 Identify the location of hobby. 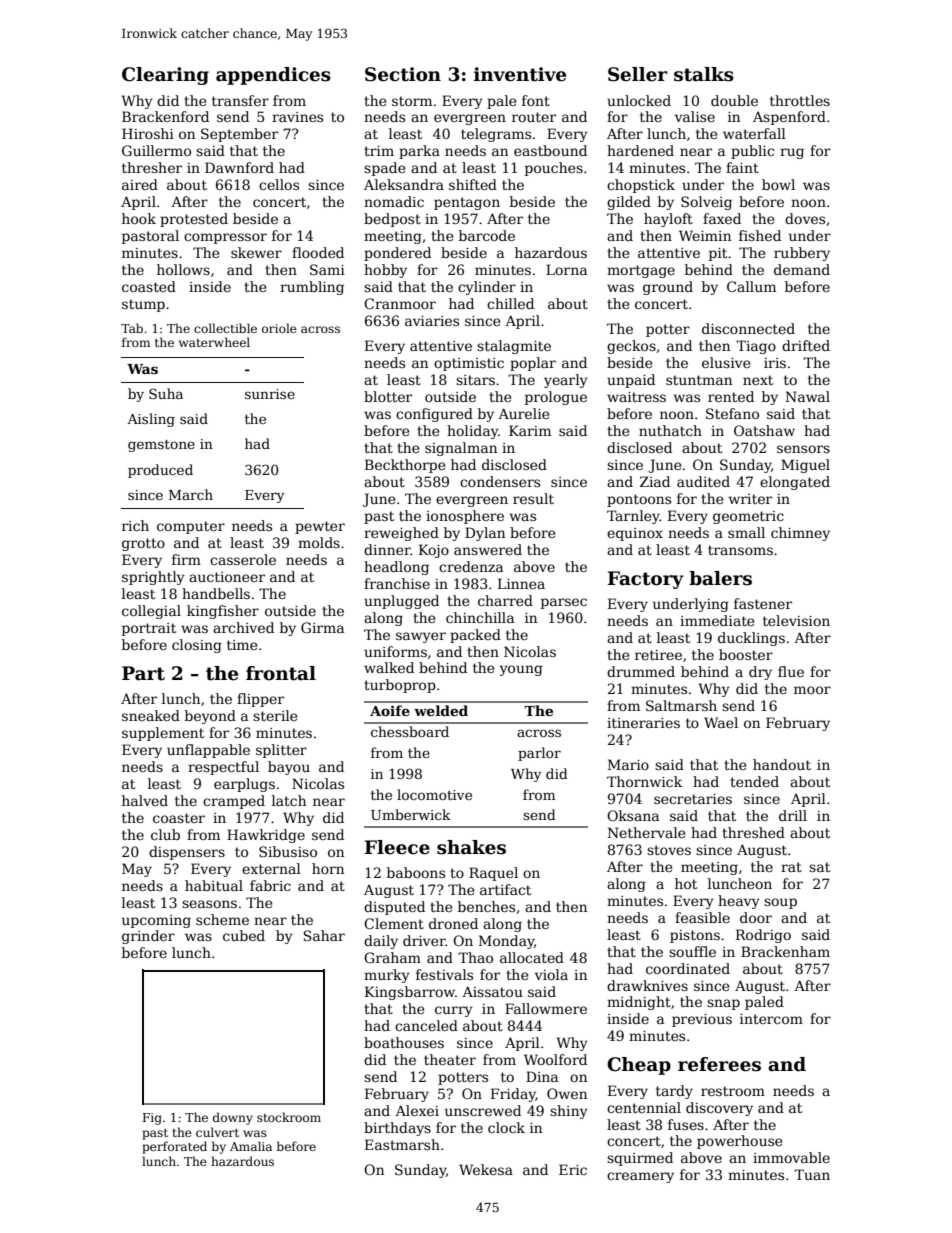
(385, 271).
